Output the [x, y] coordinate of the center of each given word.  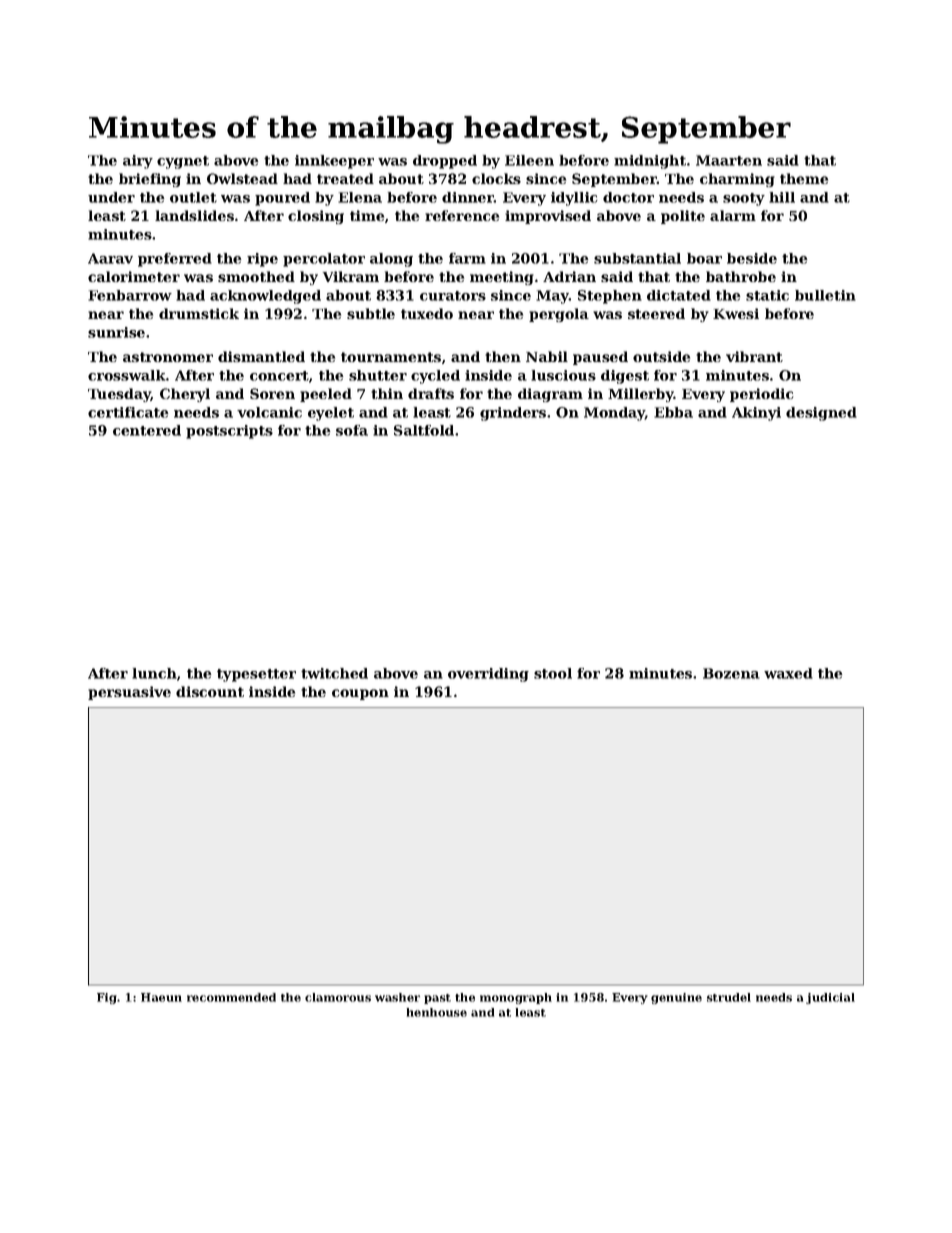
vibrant [754, 356]
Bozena [731, 673]
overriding [488, 675]
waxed [788, 673]
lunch [154, 673]
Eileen [529, 160]
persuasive [129, 693]
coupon [360, 694]
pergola [559, 315]
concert [279, 376]
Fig [107, 998]
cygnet [183, 162]
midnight [650, 162]
